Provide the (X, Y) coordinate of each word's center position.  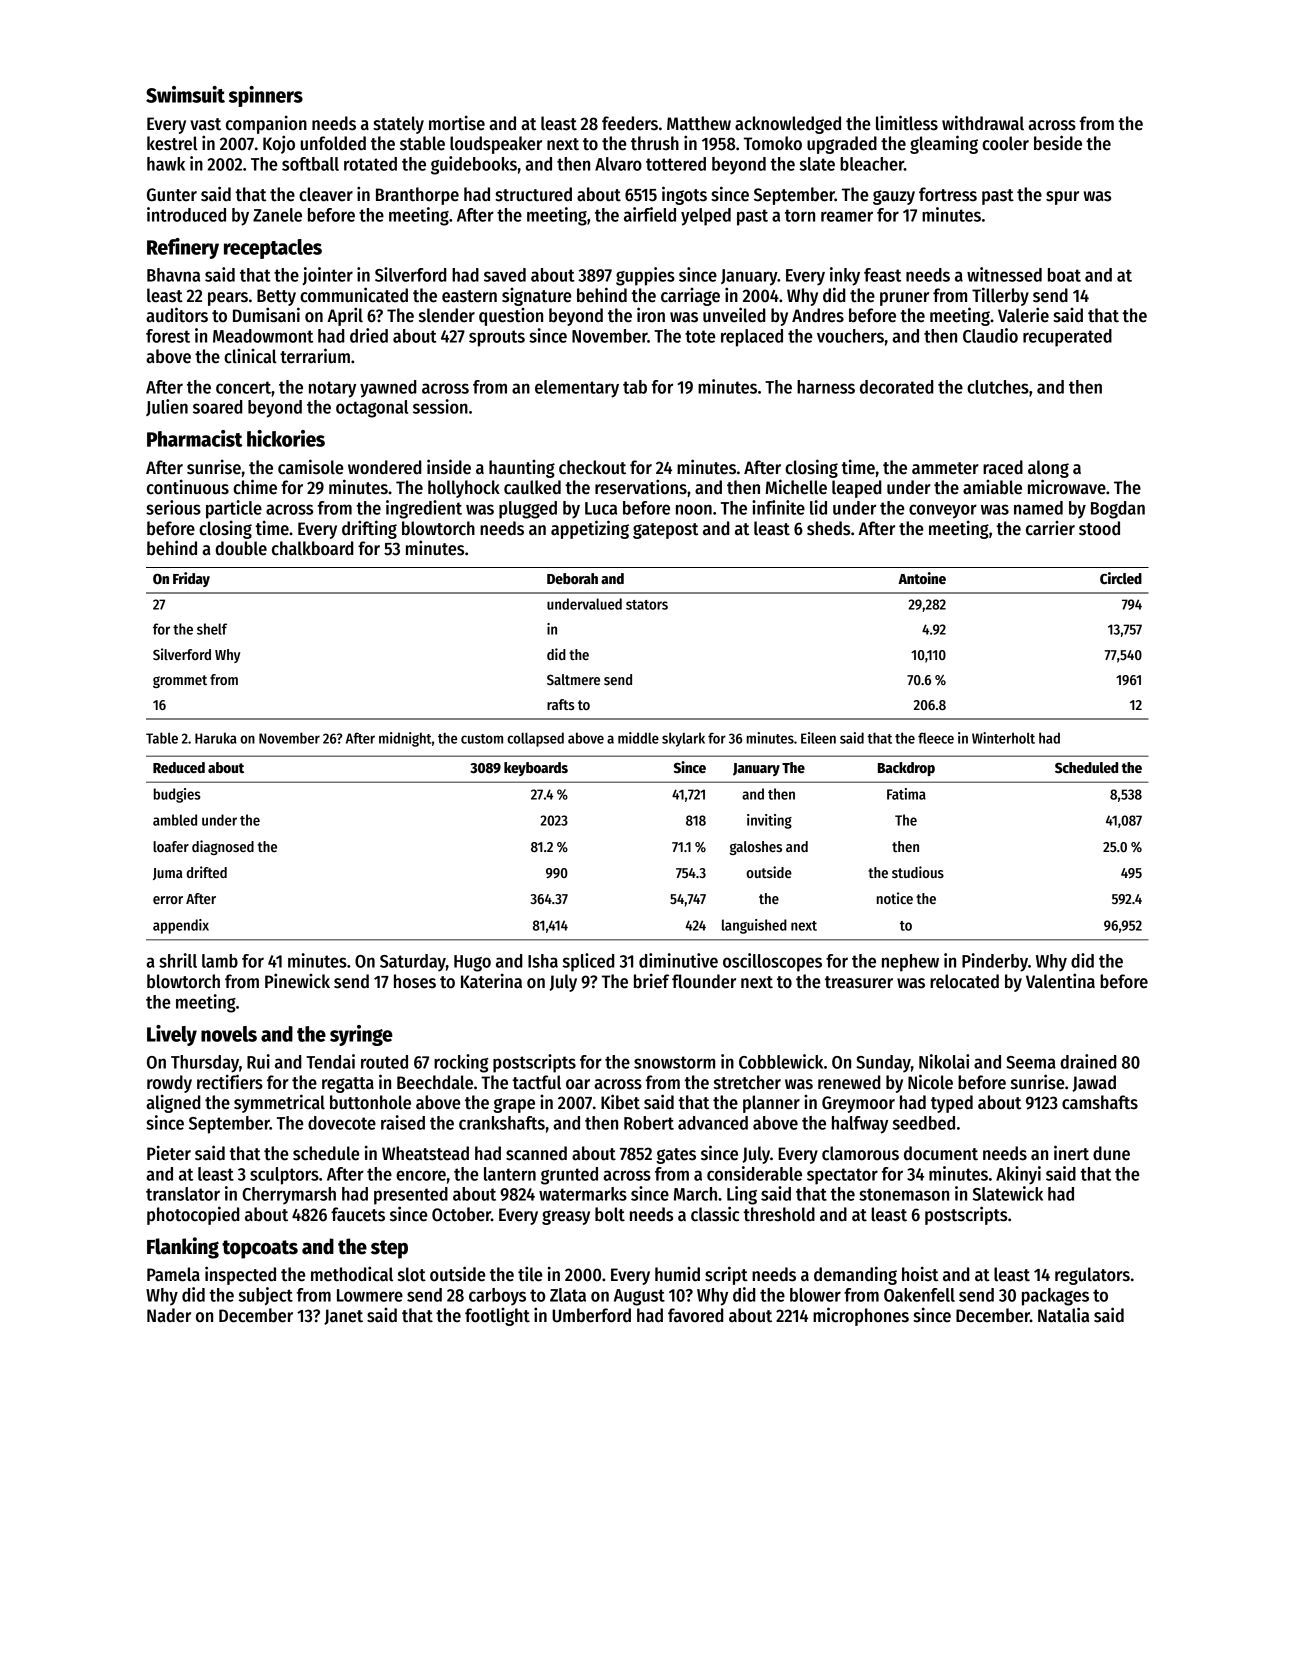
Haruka (216, 738)
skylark (683, 739)
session (440, 406)
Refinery (183, 248)
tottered (676, 164)
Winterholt (1003, 738)
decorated (896, 387)
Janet (343, 1317)
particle (234, 509)
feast (882, 275)
